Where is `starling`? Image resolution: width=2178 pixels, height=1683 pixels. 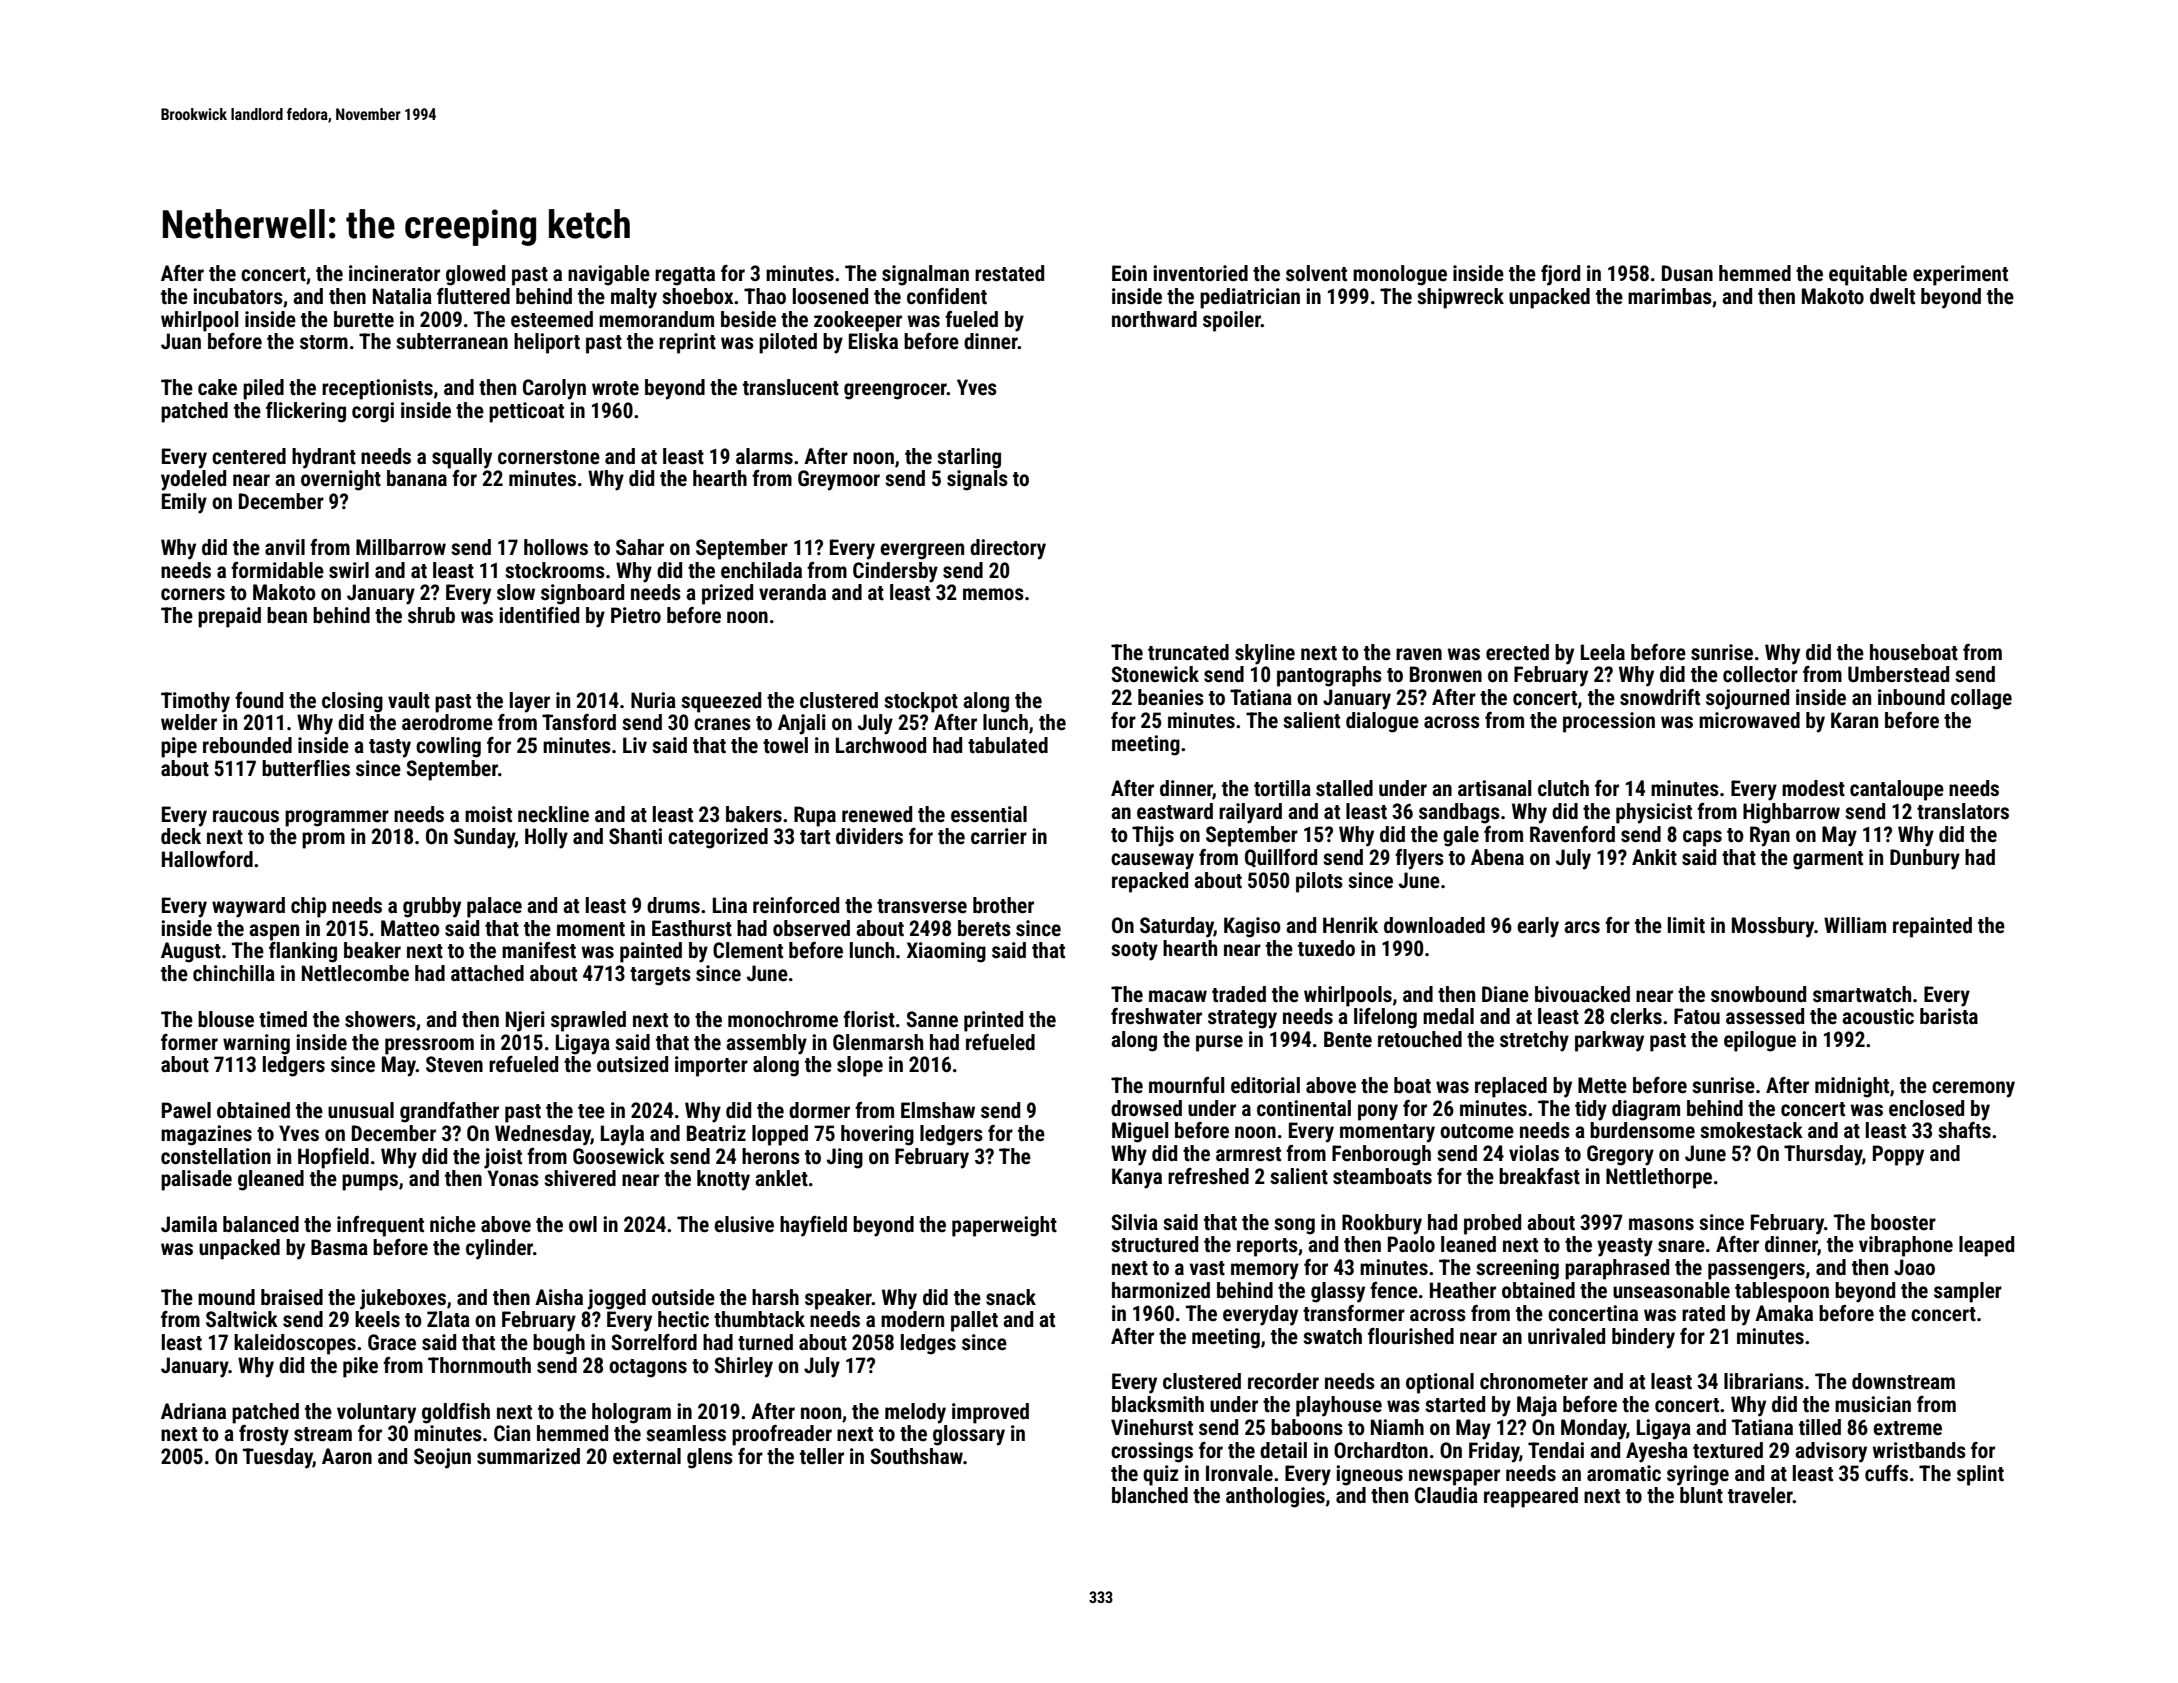 starling is located at coordinates (969, 458).
